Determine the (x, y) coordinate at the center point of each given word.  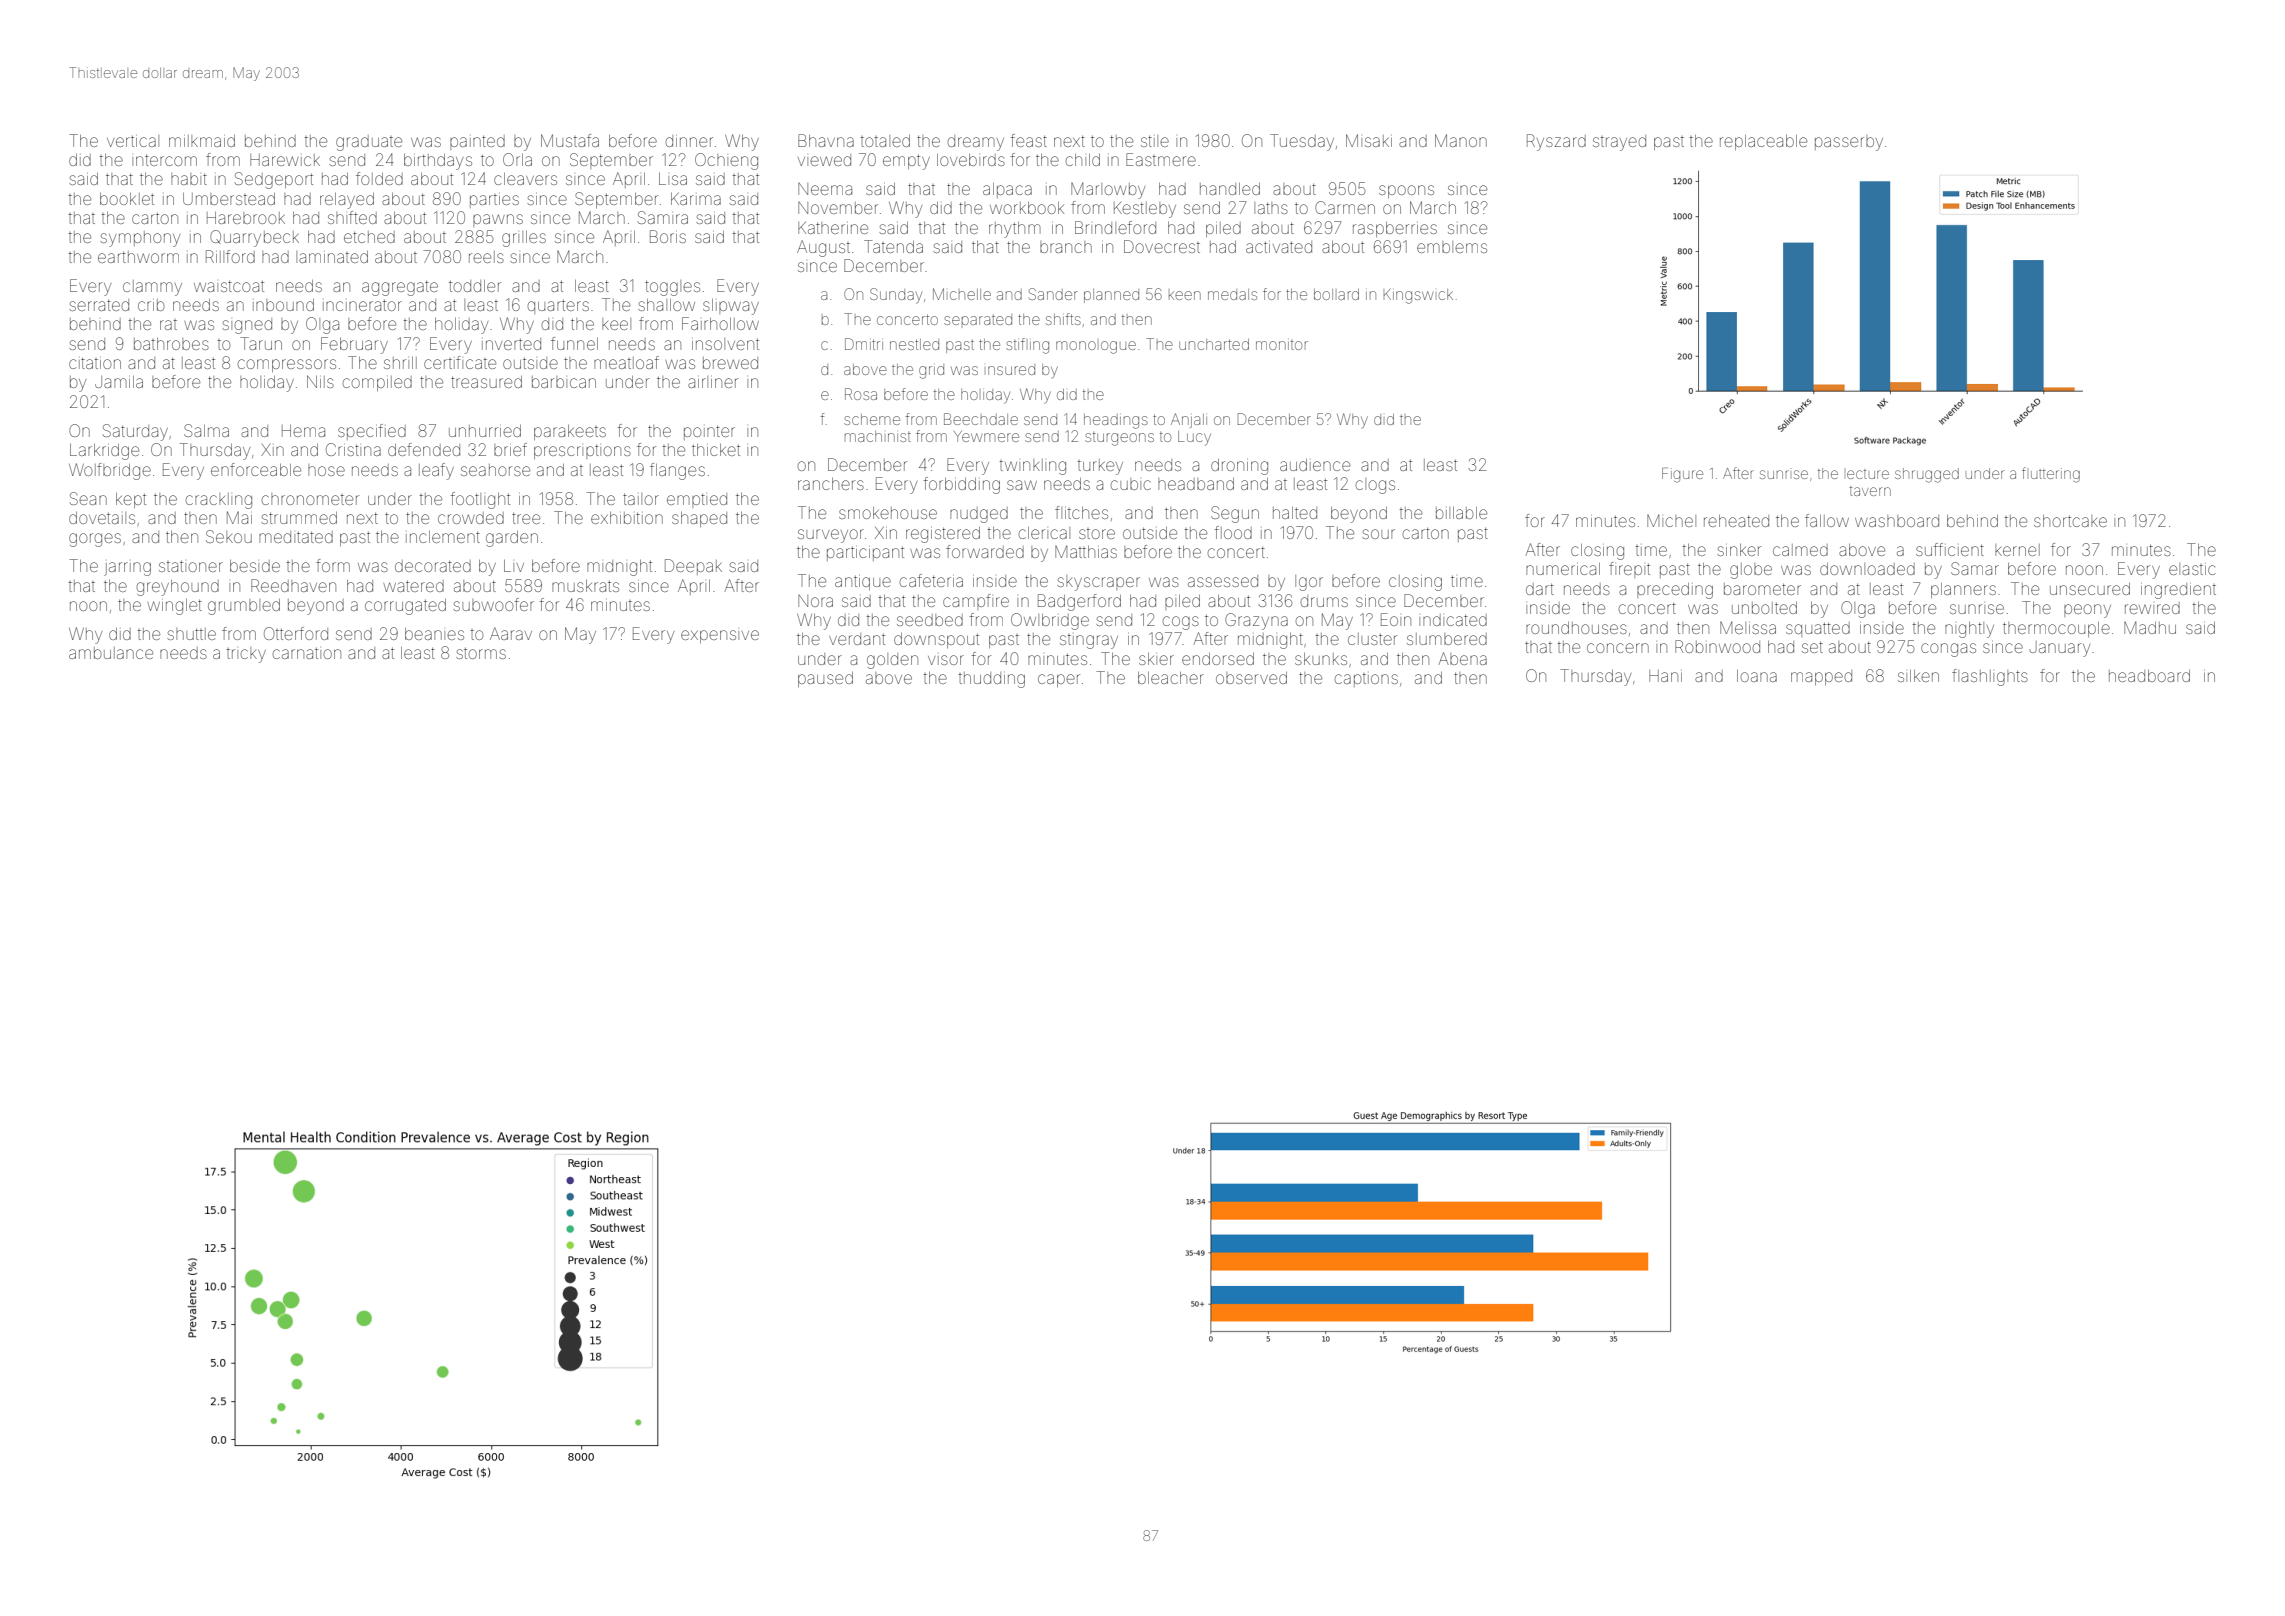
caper (1059, 680)
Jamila (119, 382)
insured (1011, 369)
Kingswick (1418, 296)
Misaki (1369, 140)
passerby (1849, 143)
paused (825, 679)
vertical (133, 141)
